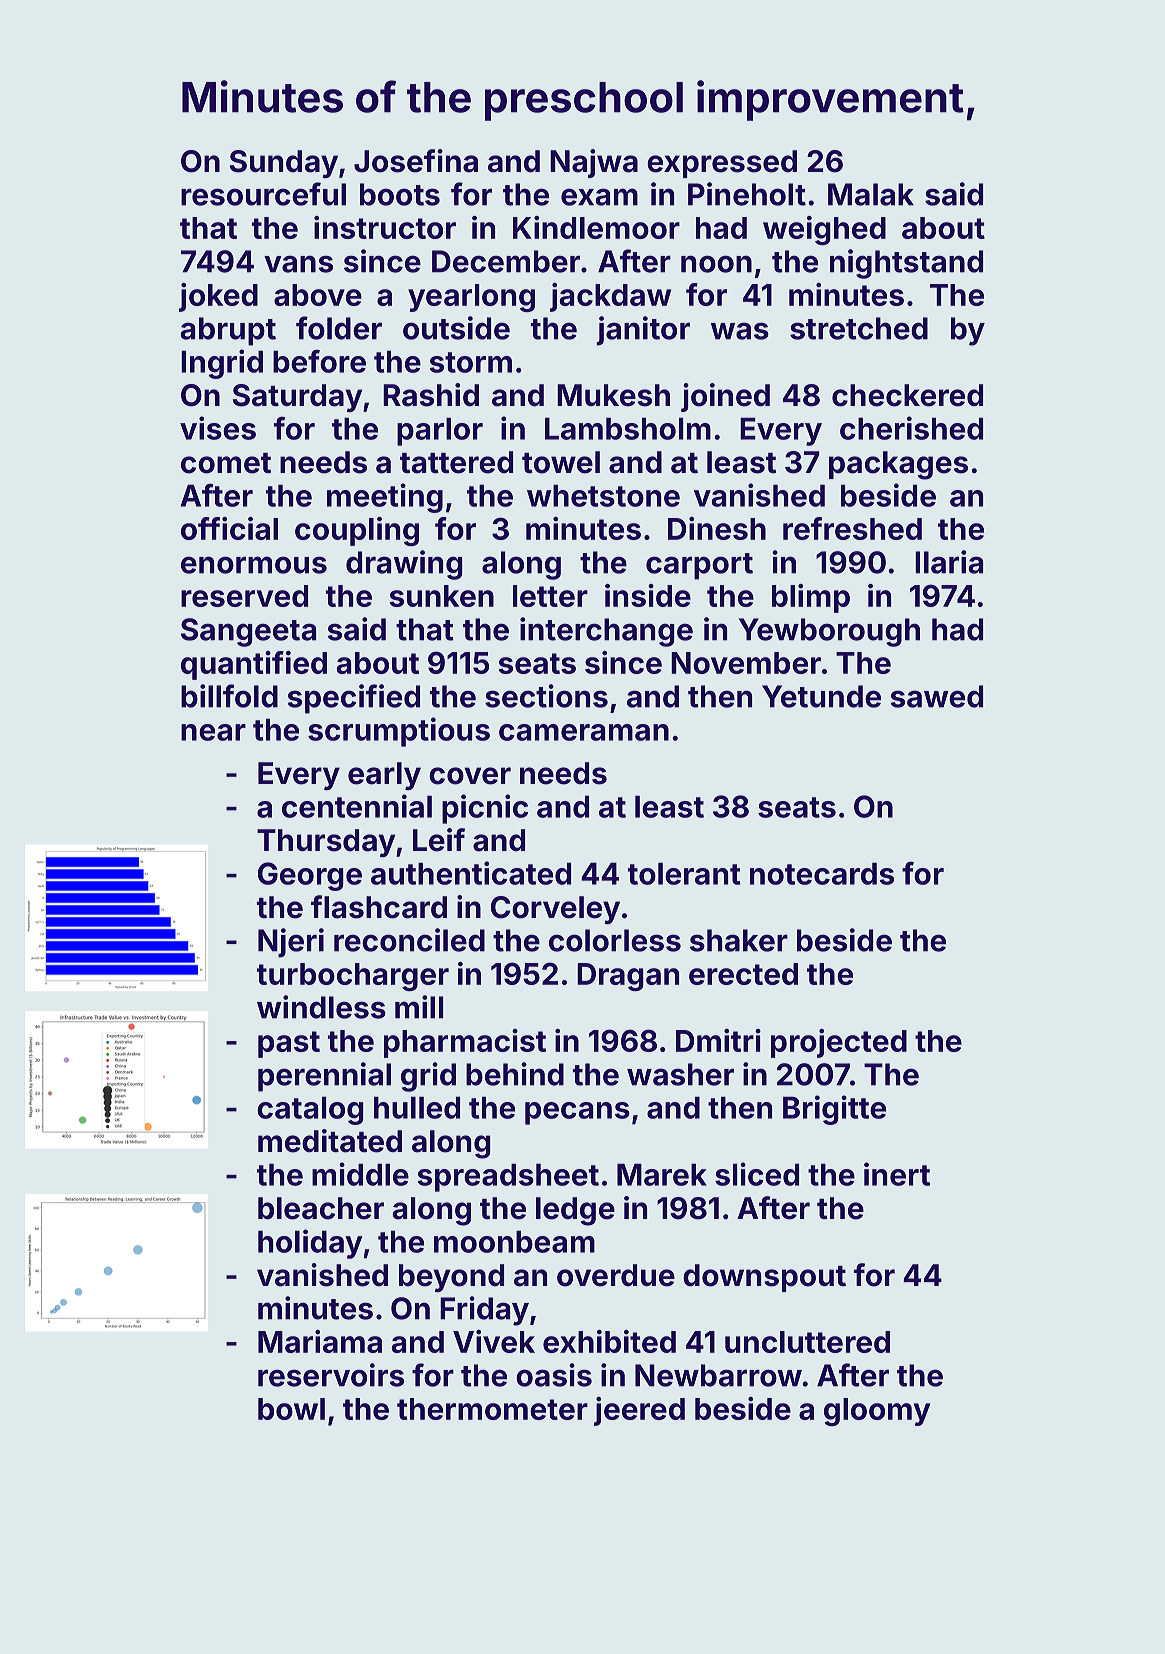 The width and height of the screenshot is (1165, 1654). I want to click on janitor, so click(643, 331).
